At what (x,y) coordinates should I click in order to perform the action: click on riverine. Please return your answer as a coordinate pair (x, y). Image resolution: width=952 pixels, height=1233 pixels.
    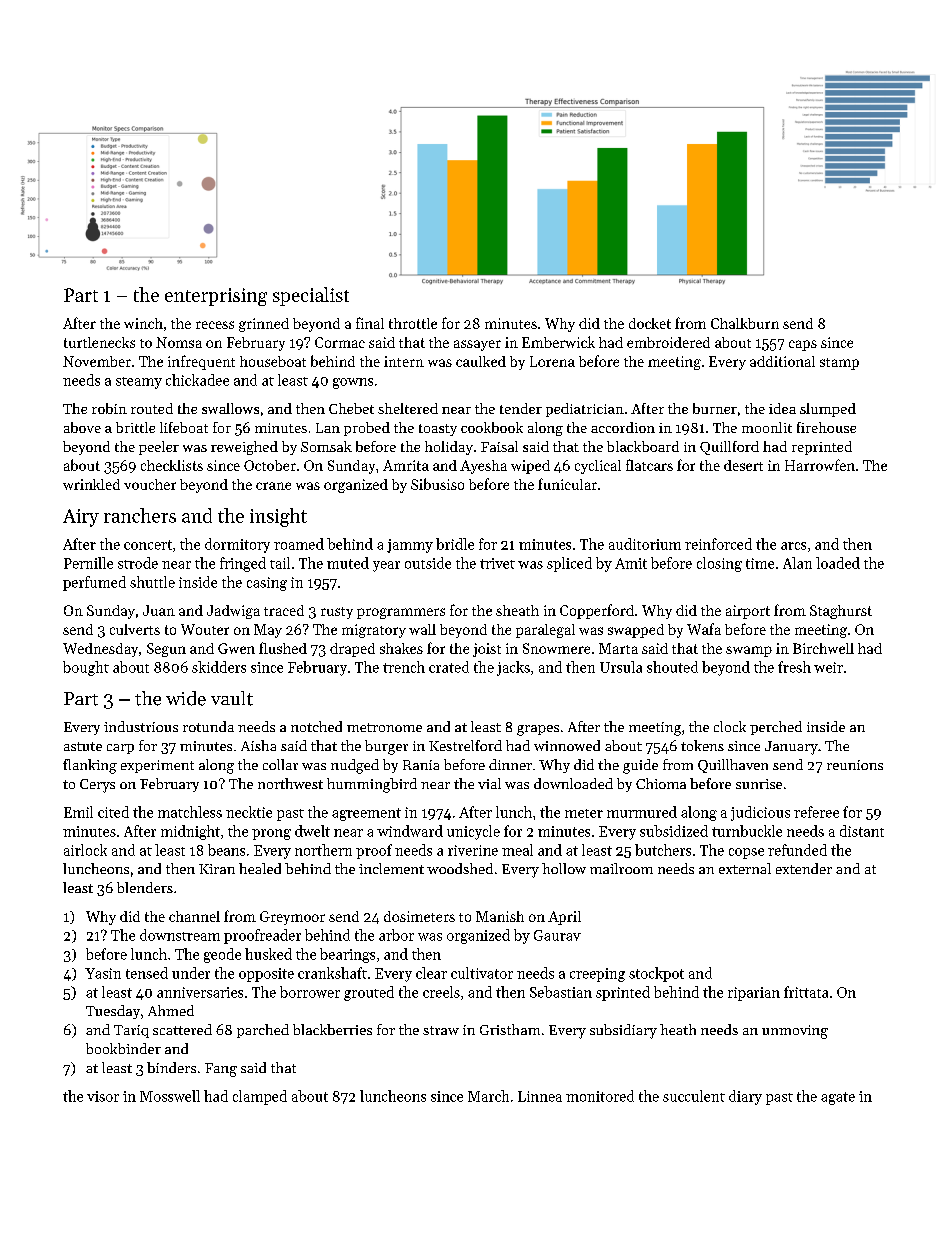
    Looking at the image, I should click on (473, 850).
